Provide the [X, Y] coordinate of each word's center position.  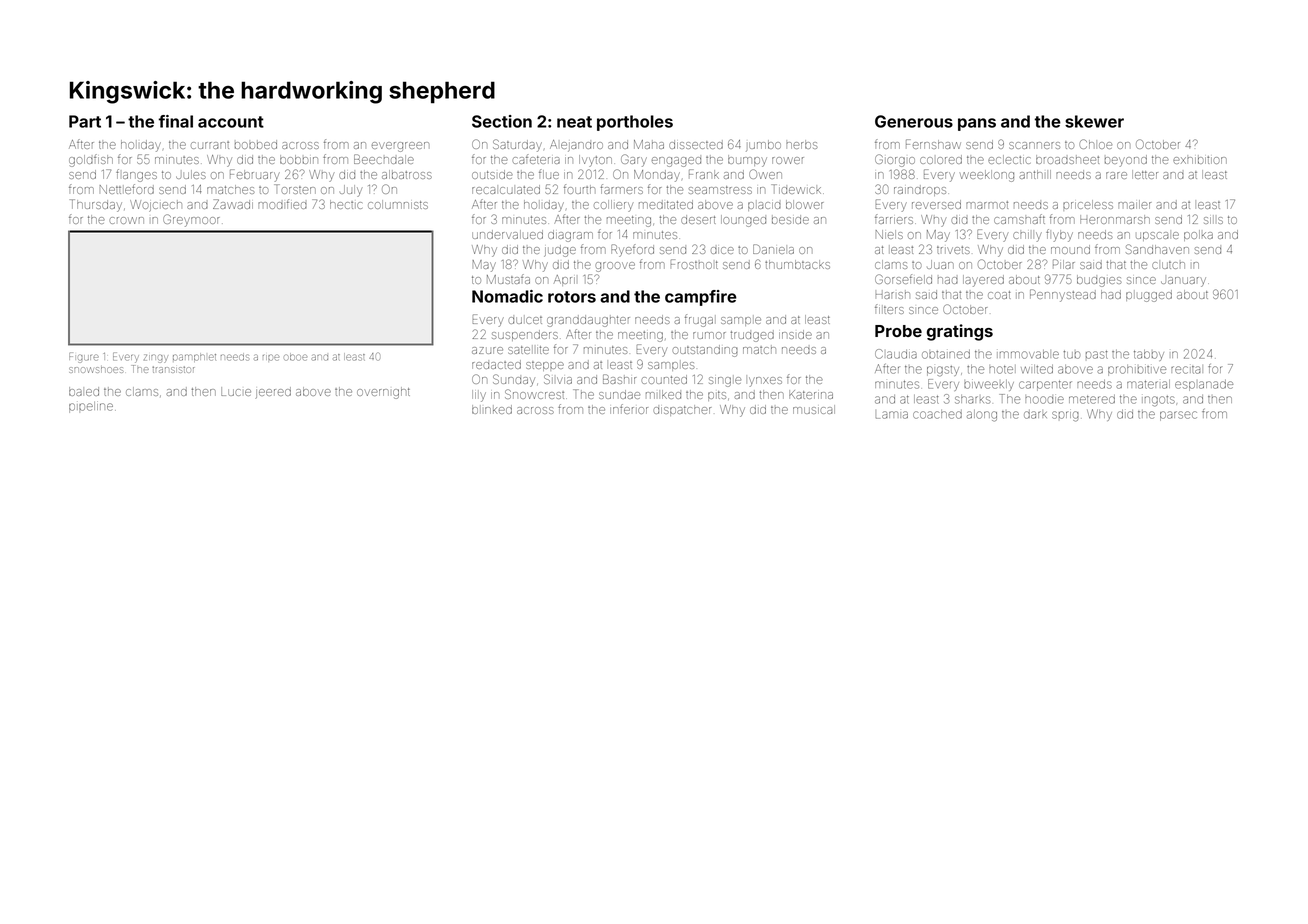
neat [574, 122]
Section [502, 121]
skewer [1094, 121]
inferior [629, 409]
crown [126, 220]
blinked [492, 409]
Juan [940, 264]
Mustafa [508, 279]
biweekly [989, 385]
